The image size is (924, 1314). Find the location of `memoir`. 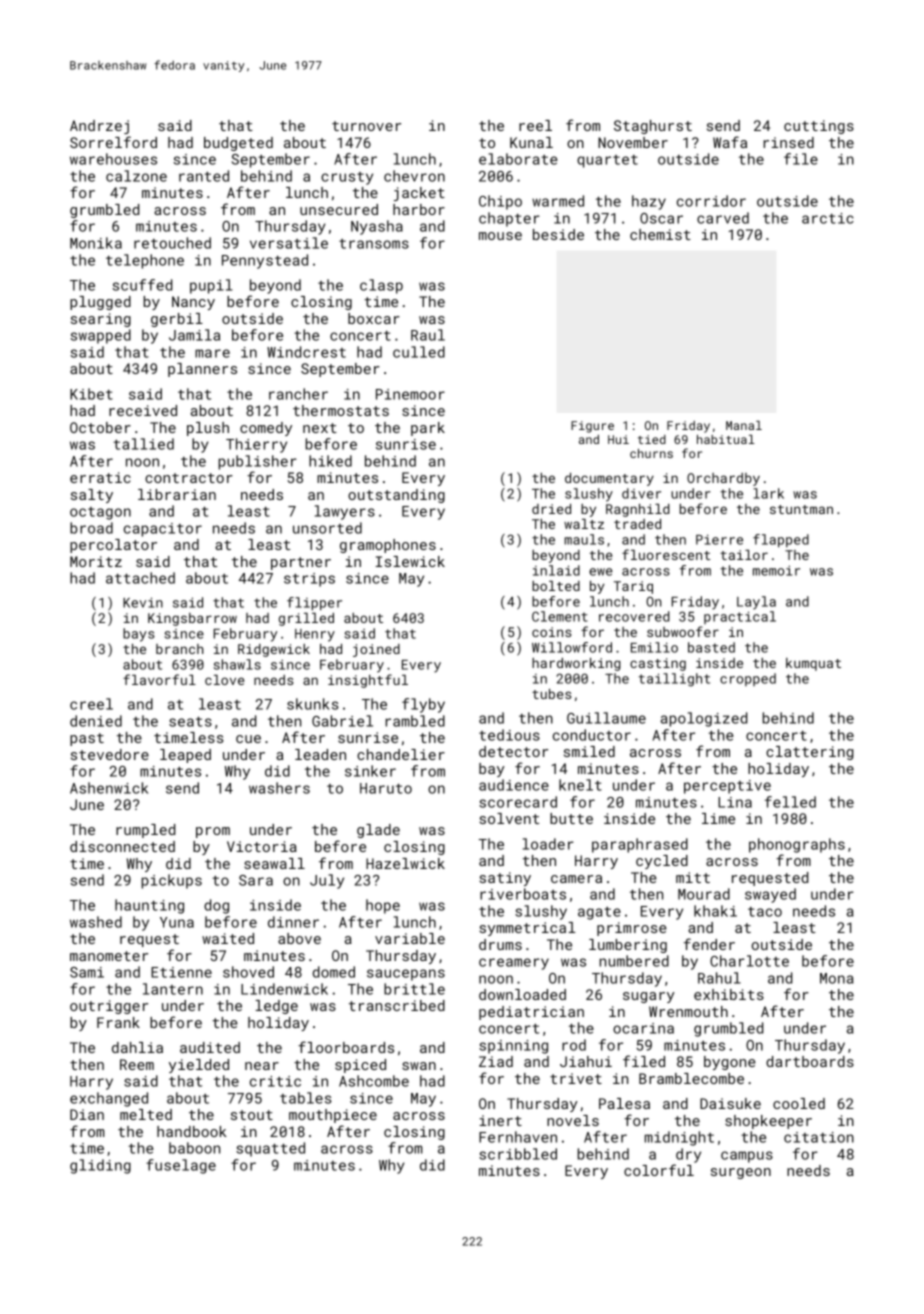

memoir is located at coordinates (776, 570).
